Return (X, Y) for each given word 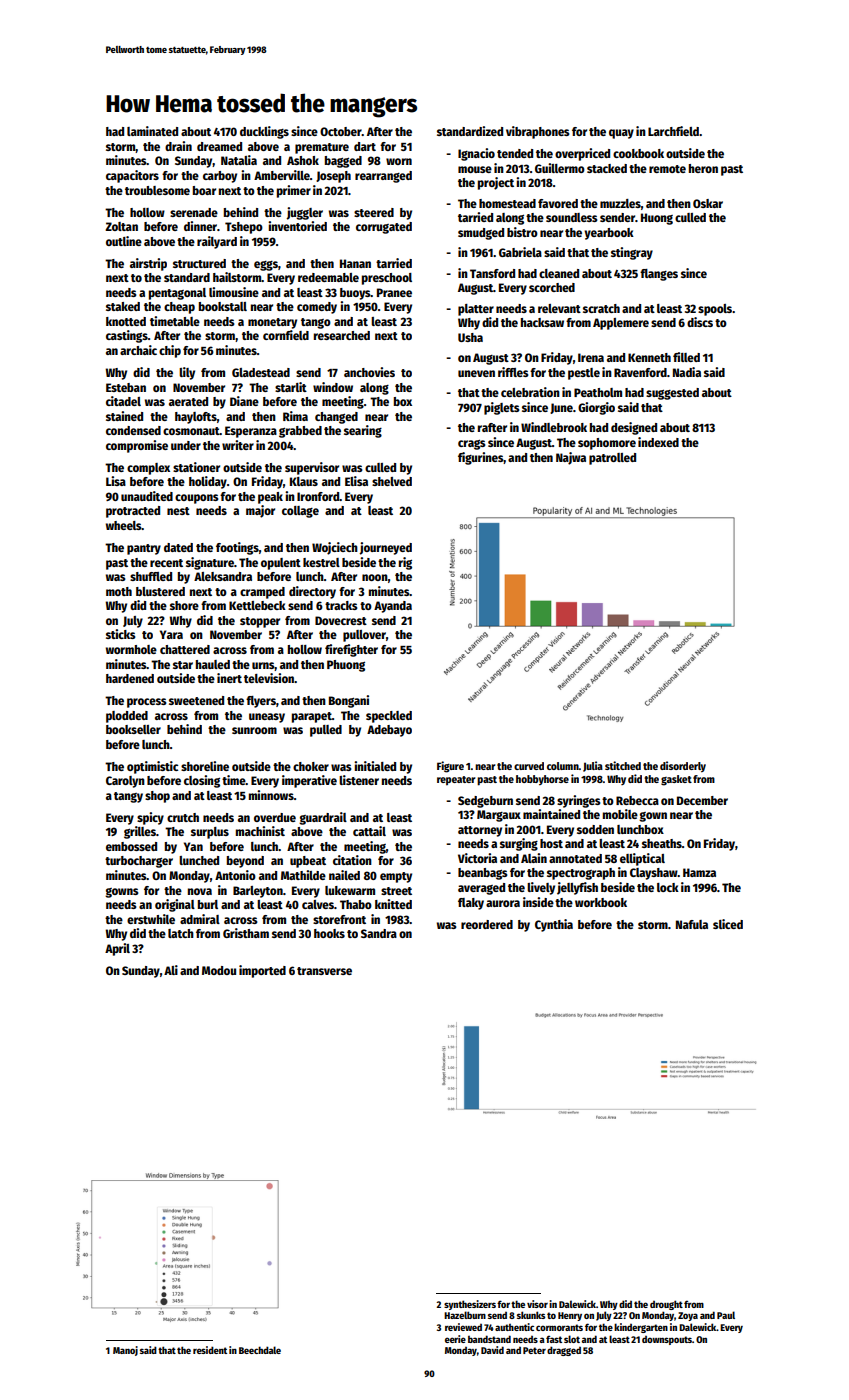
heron (703, 168)
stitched (623, 765)
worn (399, 161)
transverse (324, 971)
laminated (152, 131)
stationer (196, 467)
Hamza (699, 872)
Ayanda (393, 607)
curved (529, 766)
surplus (210, 833)
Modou (219, 970)
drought (666, 1305)
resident (210, 1350)
